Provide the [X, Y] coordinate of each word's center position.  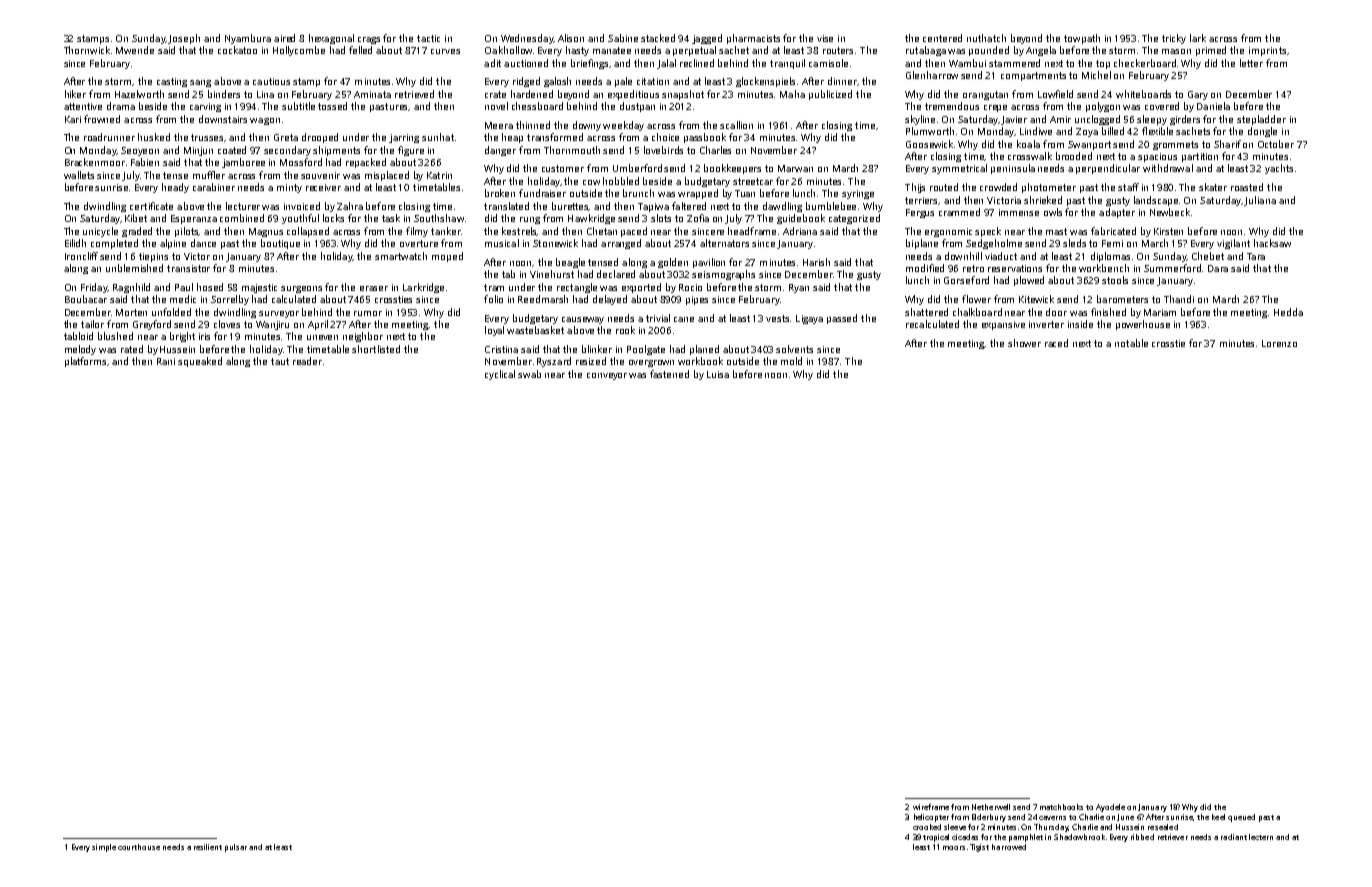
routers [838, 50]
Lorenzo [1279, 343]
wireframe [931, 807]
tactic [428, 38]
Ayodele [1110, 808]
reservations [1015, 268]
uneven [322, 337]
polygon [1103, 107]
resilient [208, 847]
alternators [724, 243]
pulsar [236, 848]
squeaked [200, 362]
